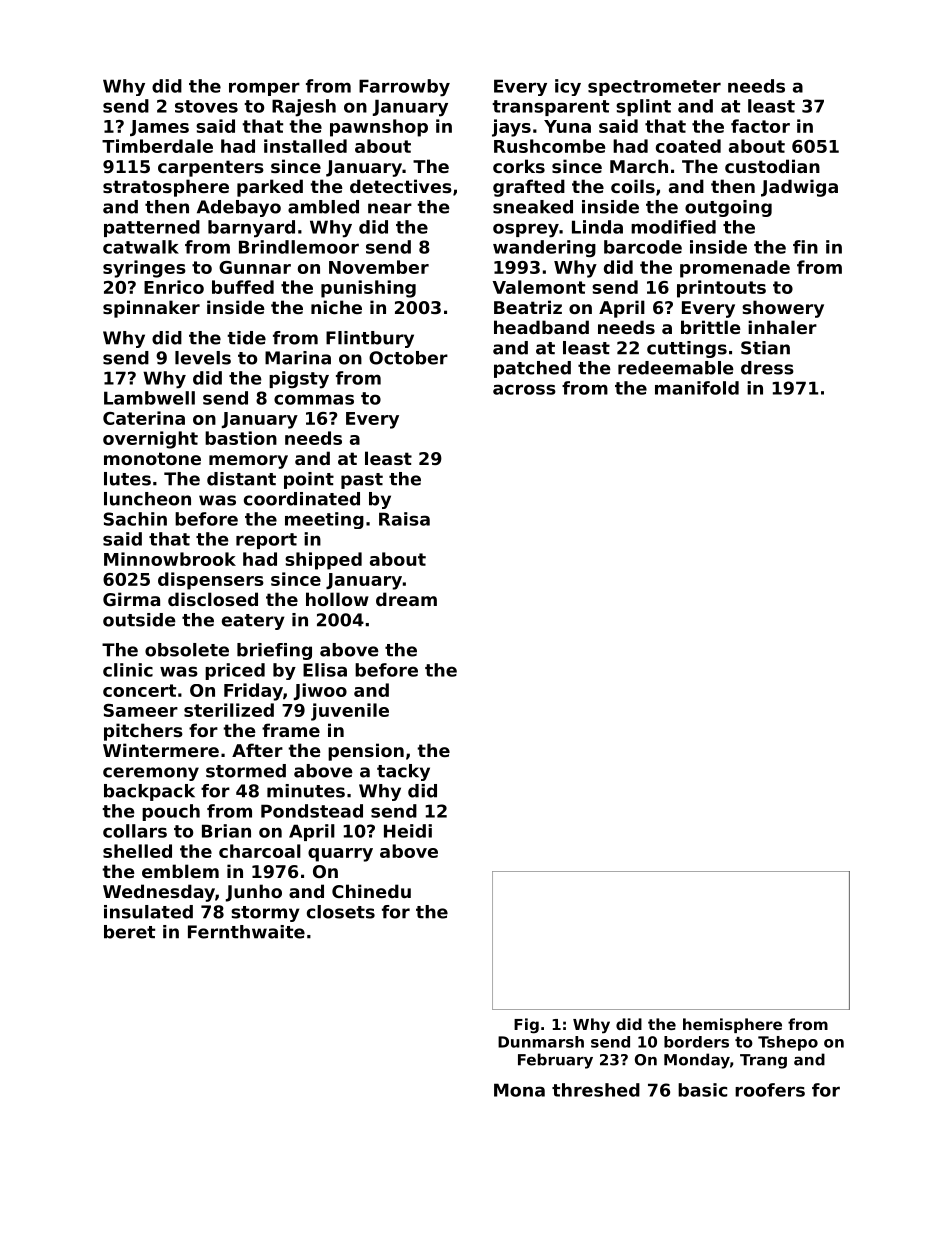 Image resolution: width=952 pixels, height=1233 pixels. I want to click on manifold, so click(697, 388).
